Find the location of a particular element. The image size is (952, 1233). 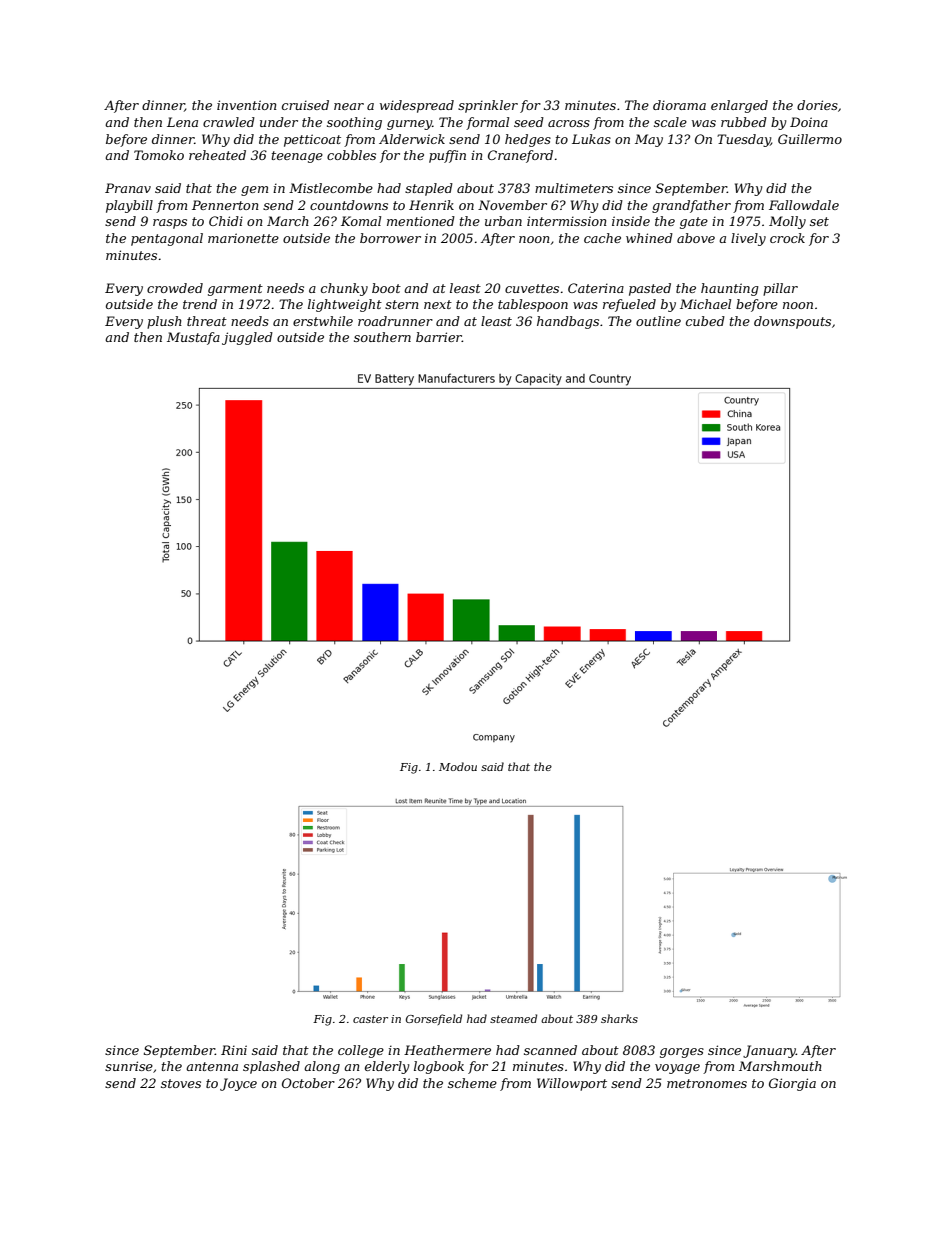

sharks is located at coordinates (619, 1018).
